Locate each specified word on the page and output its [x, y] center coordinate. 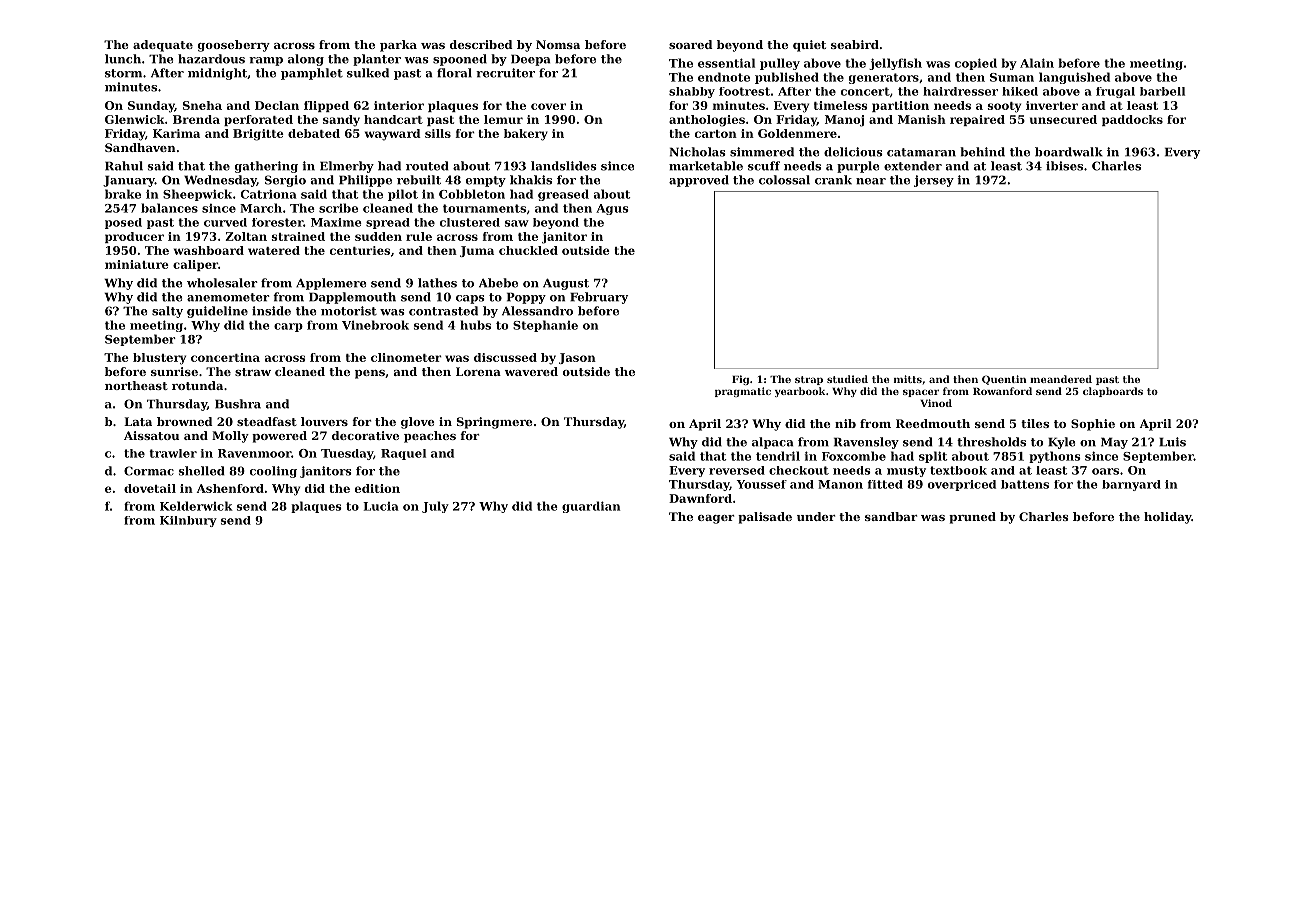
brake [123, 194]
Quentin [1004, 380]
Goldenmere [797, 133]
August [566, 284]
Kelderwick [196, 506]
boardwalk [1069, 152]
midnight [217, 74]
